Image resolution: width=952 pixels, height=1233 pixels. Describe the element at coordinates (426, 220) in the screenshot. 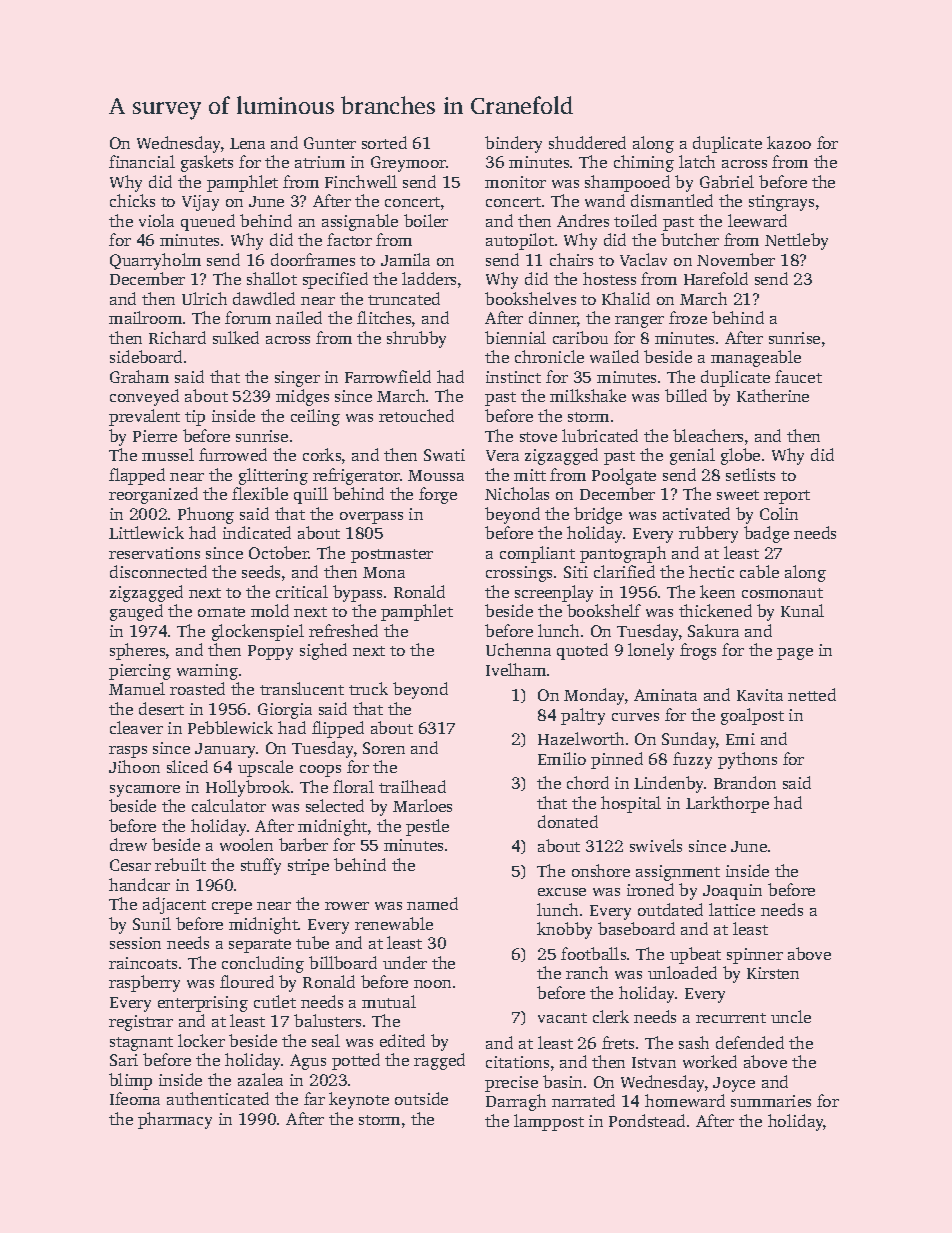

I see `boiler` at that location.
